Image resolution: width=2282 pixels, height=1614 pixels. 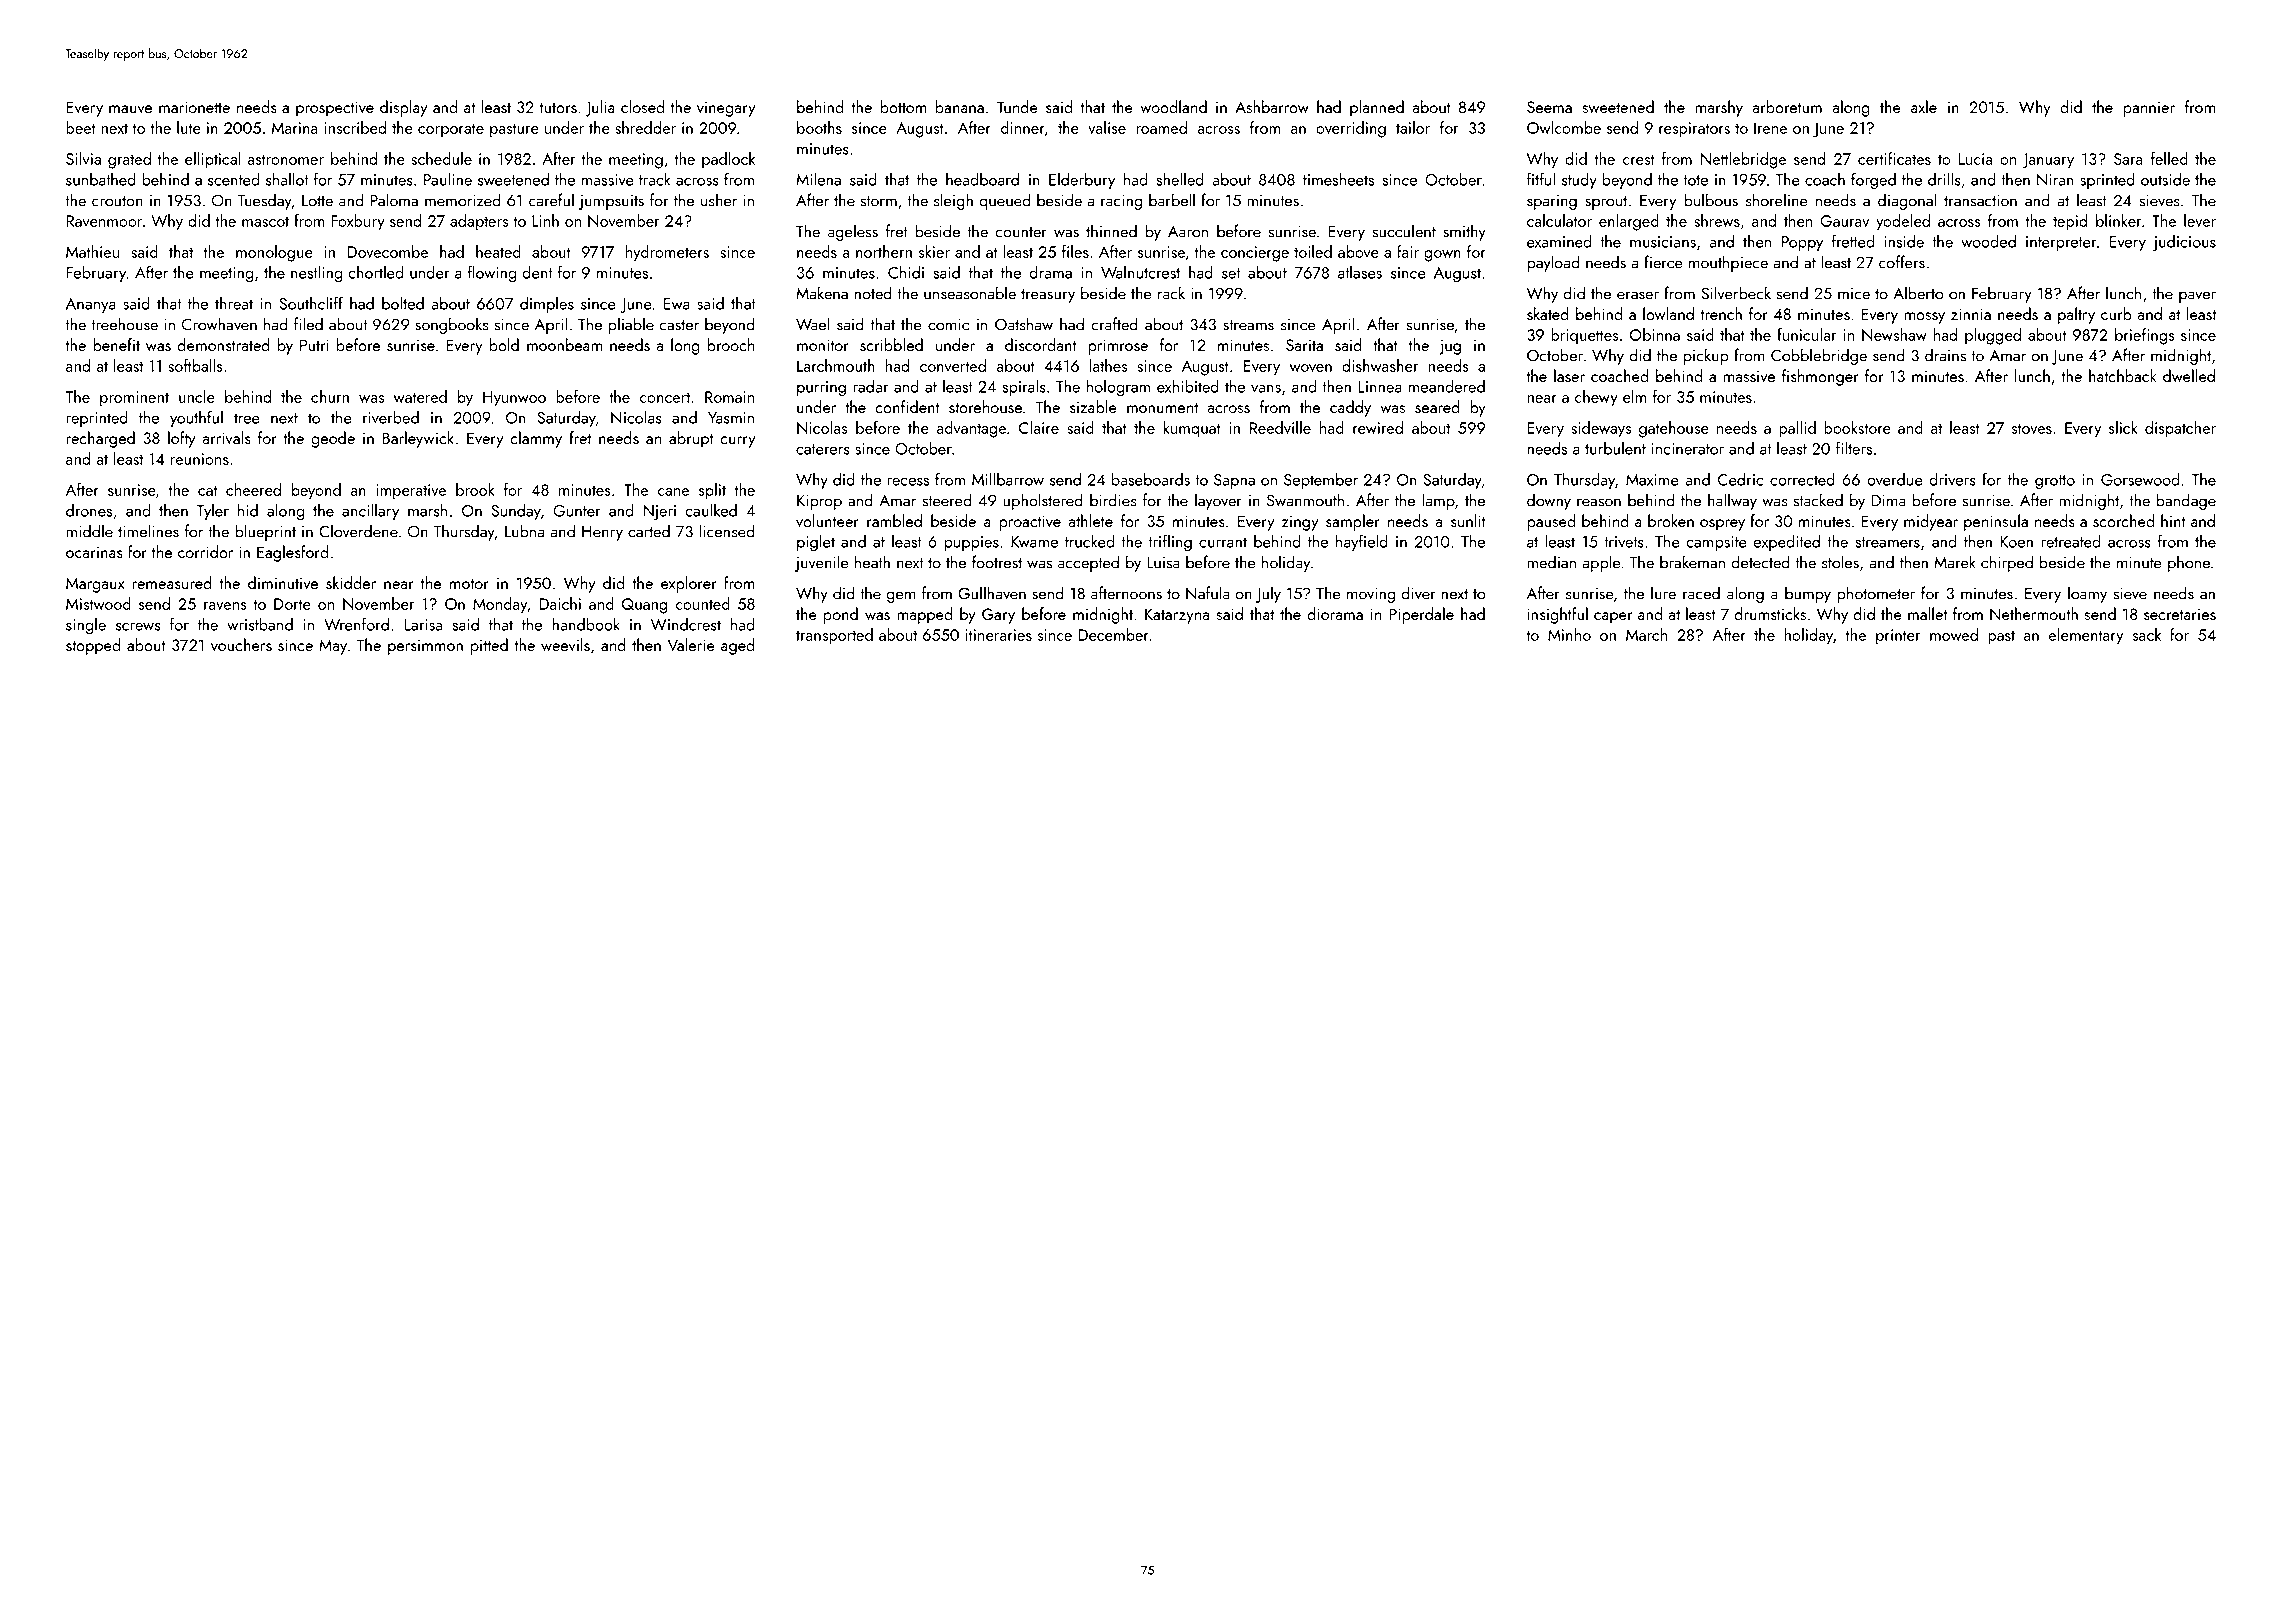 What do you see at coordinates (1898, 637) in the page?
I see `printer` at bounding box center [1898, 637].
